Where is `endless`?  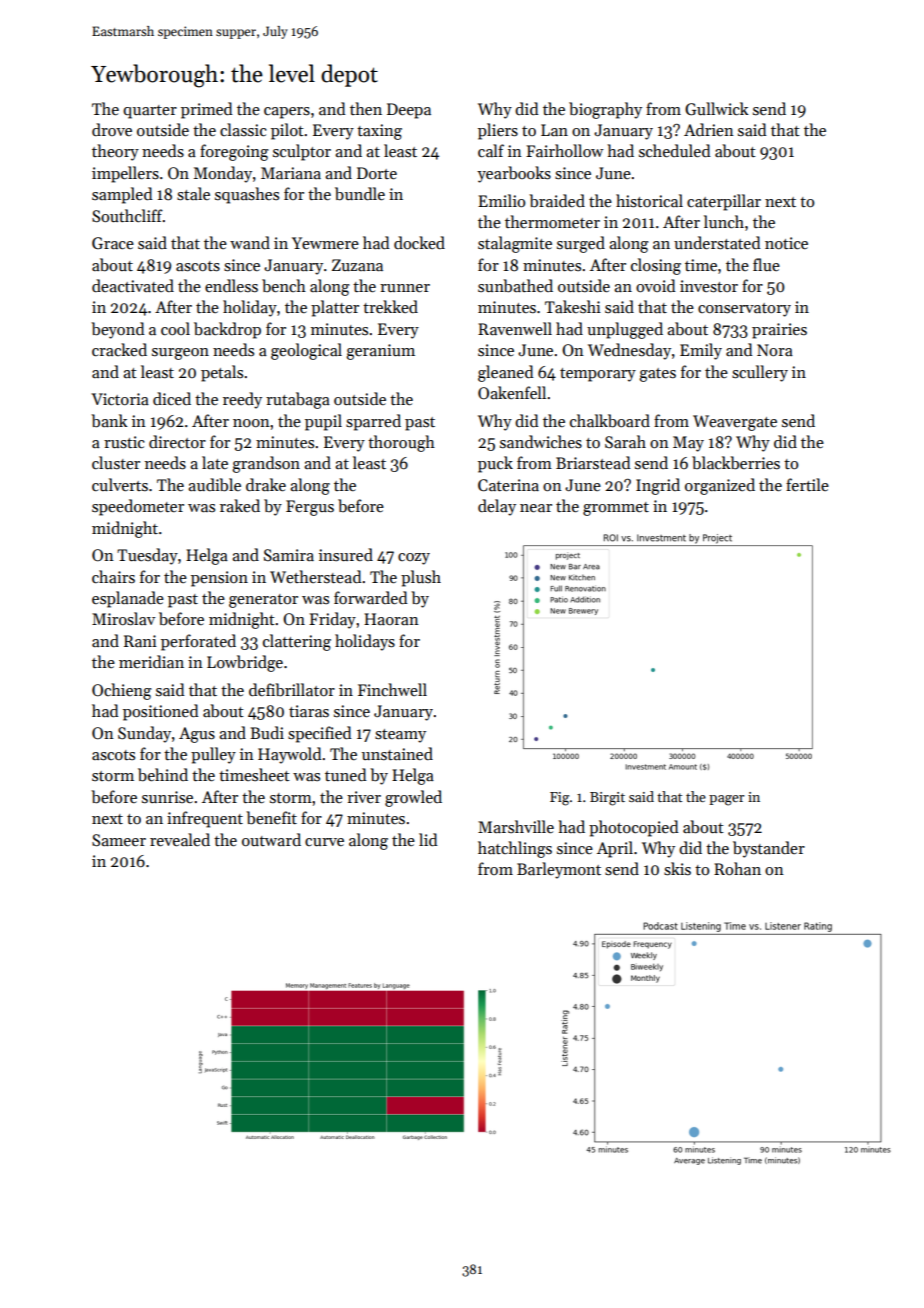
endless is located at coordinates (231, 285).
